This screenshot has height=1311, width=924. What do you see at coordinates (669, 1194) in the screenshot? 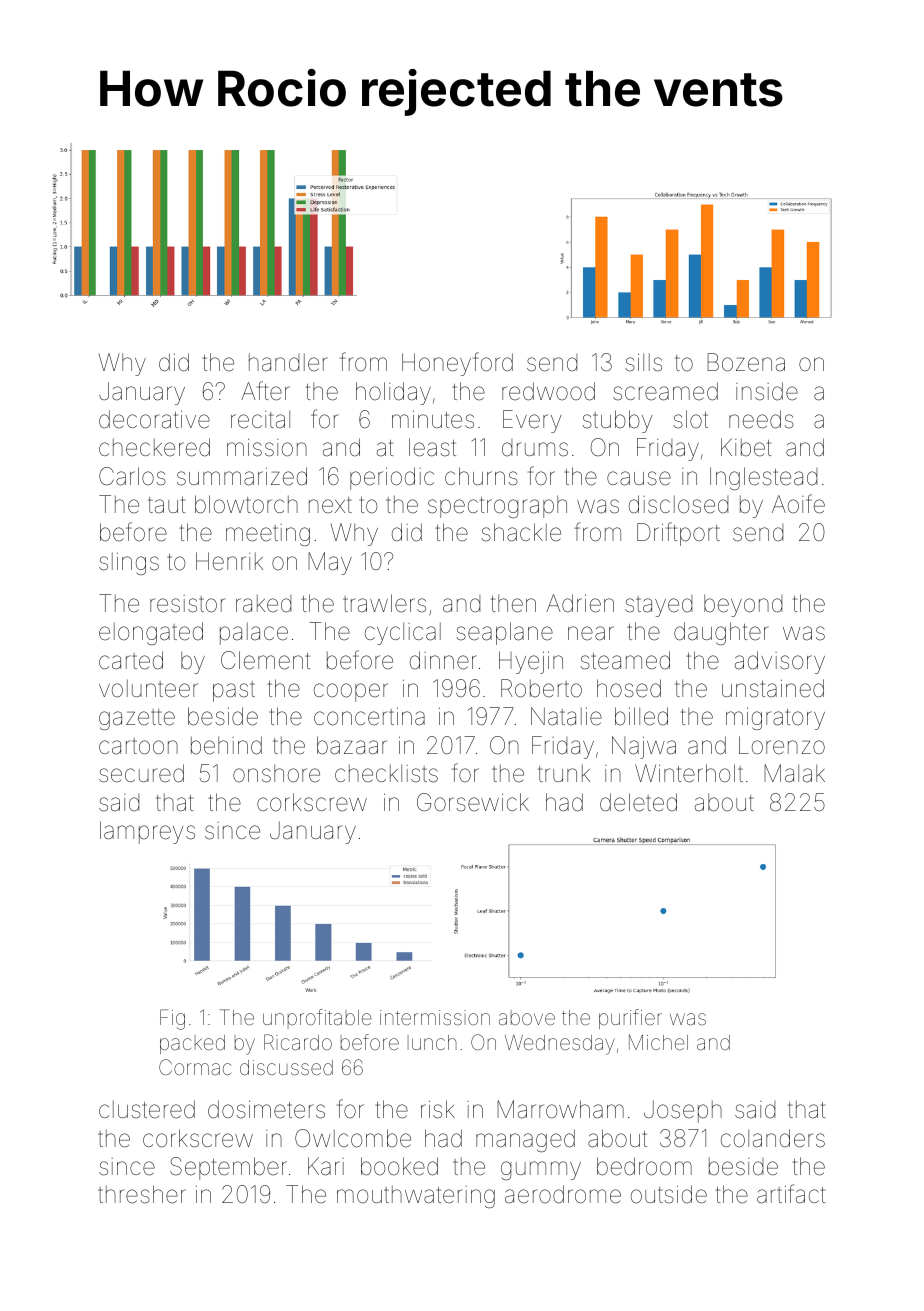
I see `outside` at bounding box center [669, 1194].
